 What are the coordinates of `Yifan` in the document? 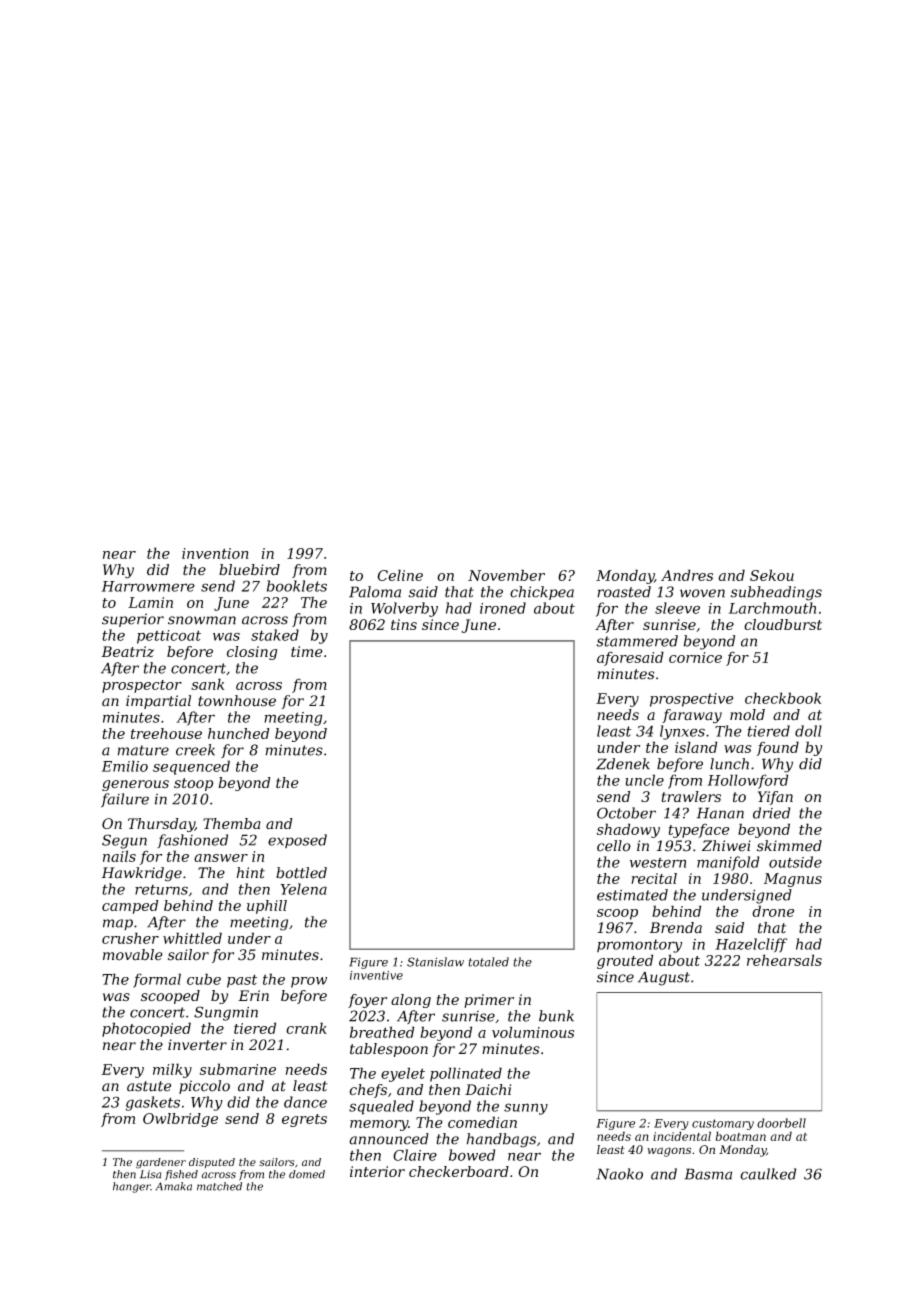 It's located at (775, 798).
